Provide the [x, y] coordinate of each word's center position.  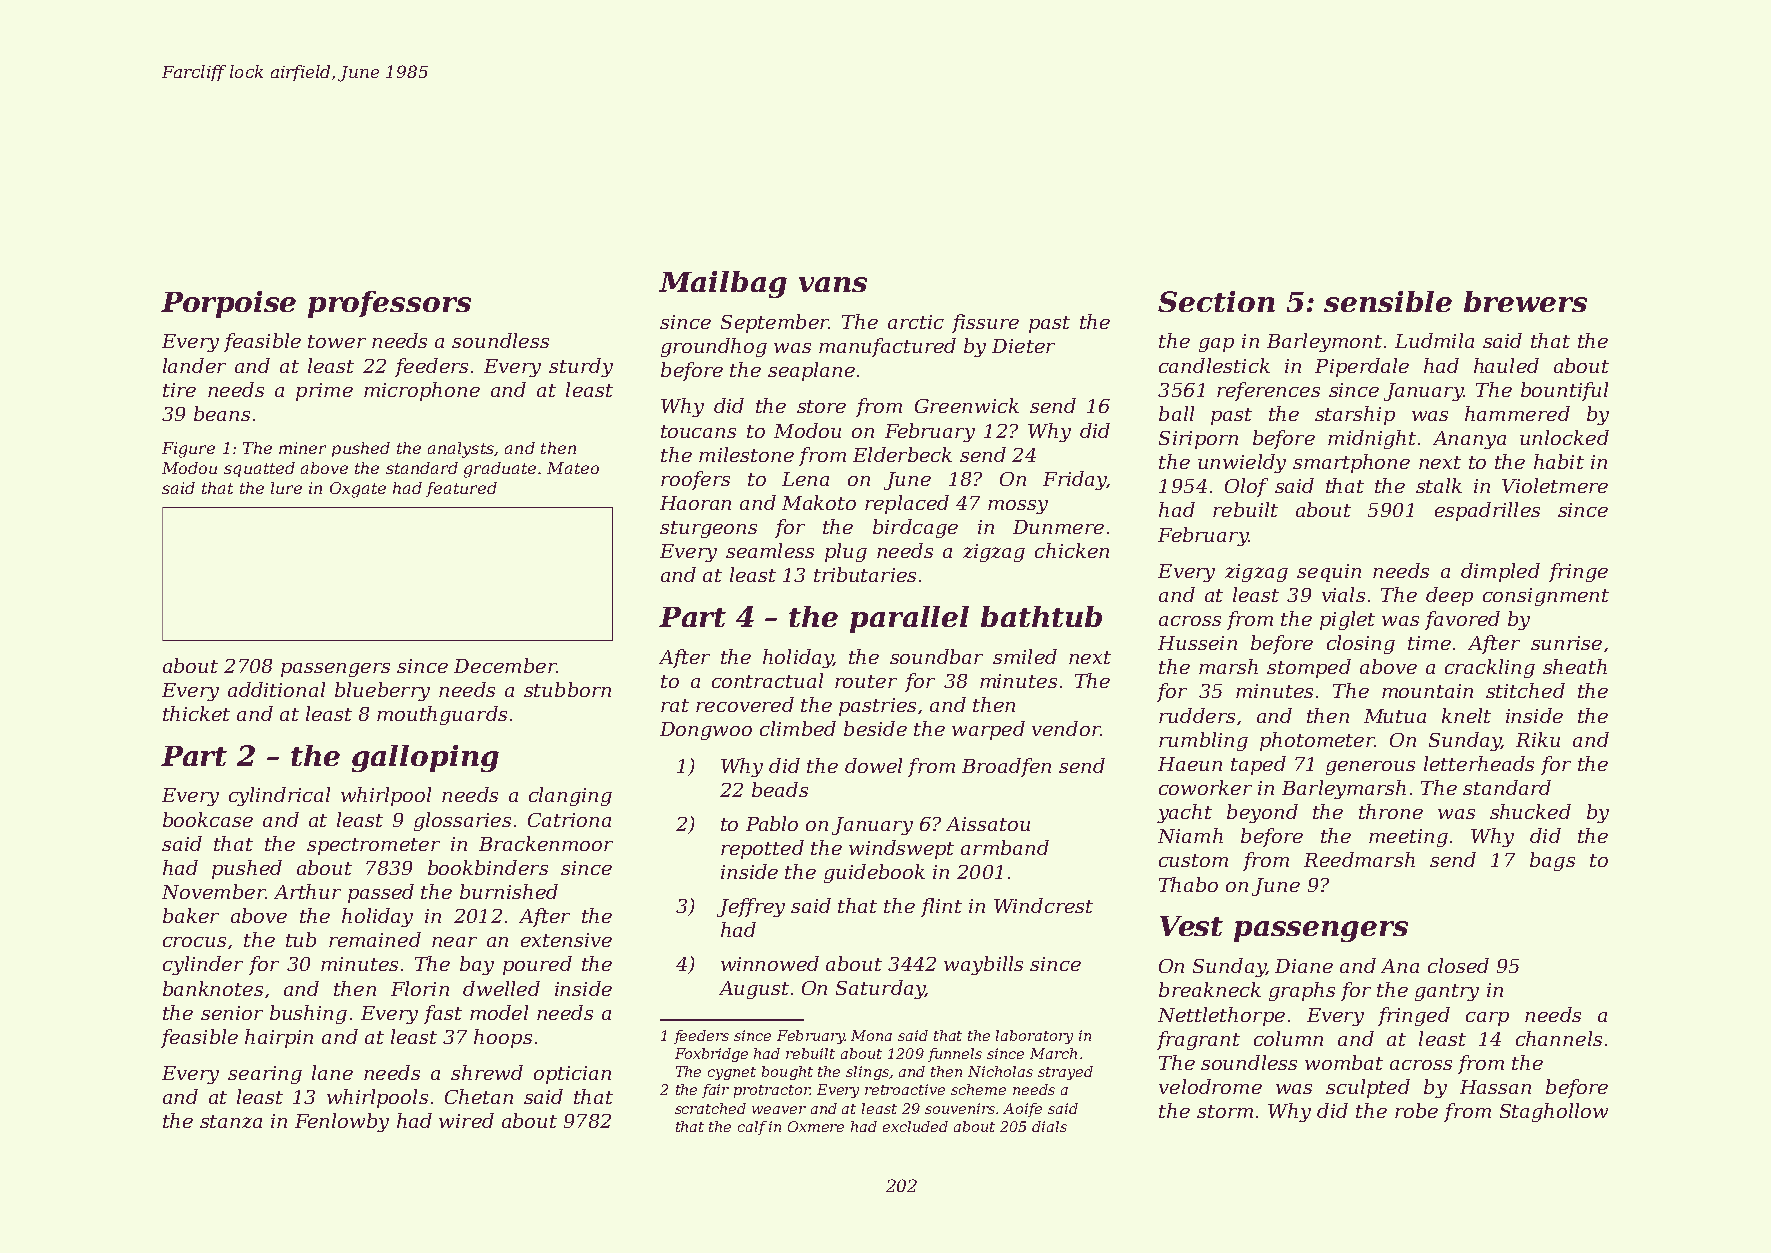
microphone [422, 391]
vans [833, 284]
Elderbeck [902, 454]
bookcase [208, 819]
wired [466, 1120]
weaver [779, 1110]
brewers [1525, 301]
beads [780, 789]
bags [1552, 861]
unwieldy [1242, 463]
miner [302, 448]
